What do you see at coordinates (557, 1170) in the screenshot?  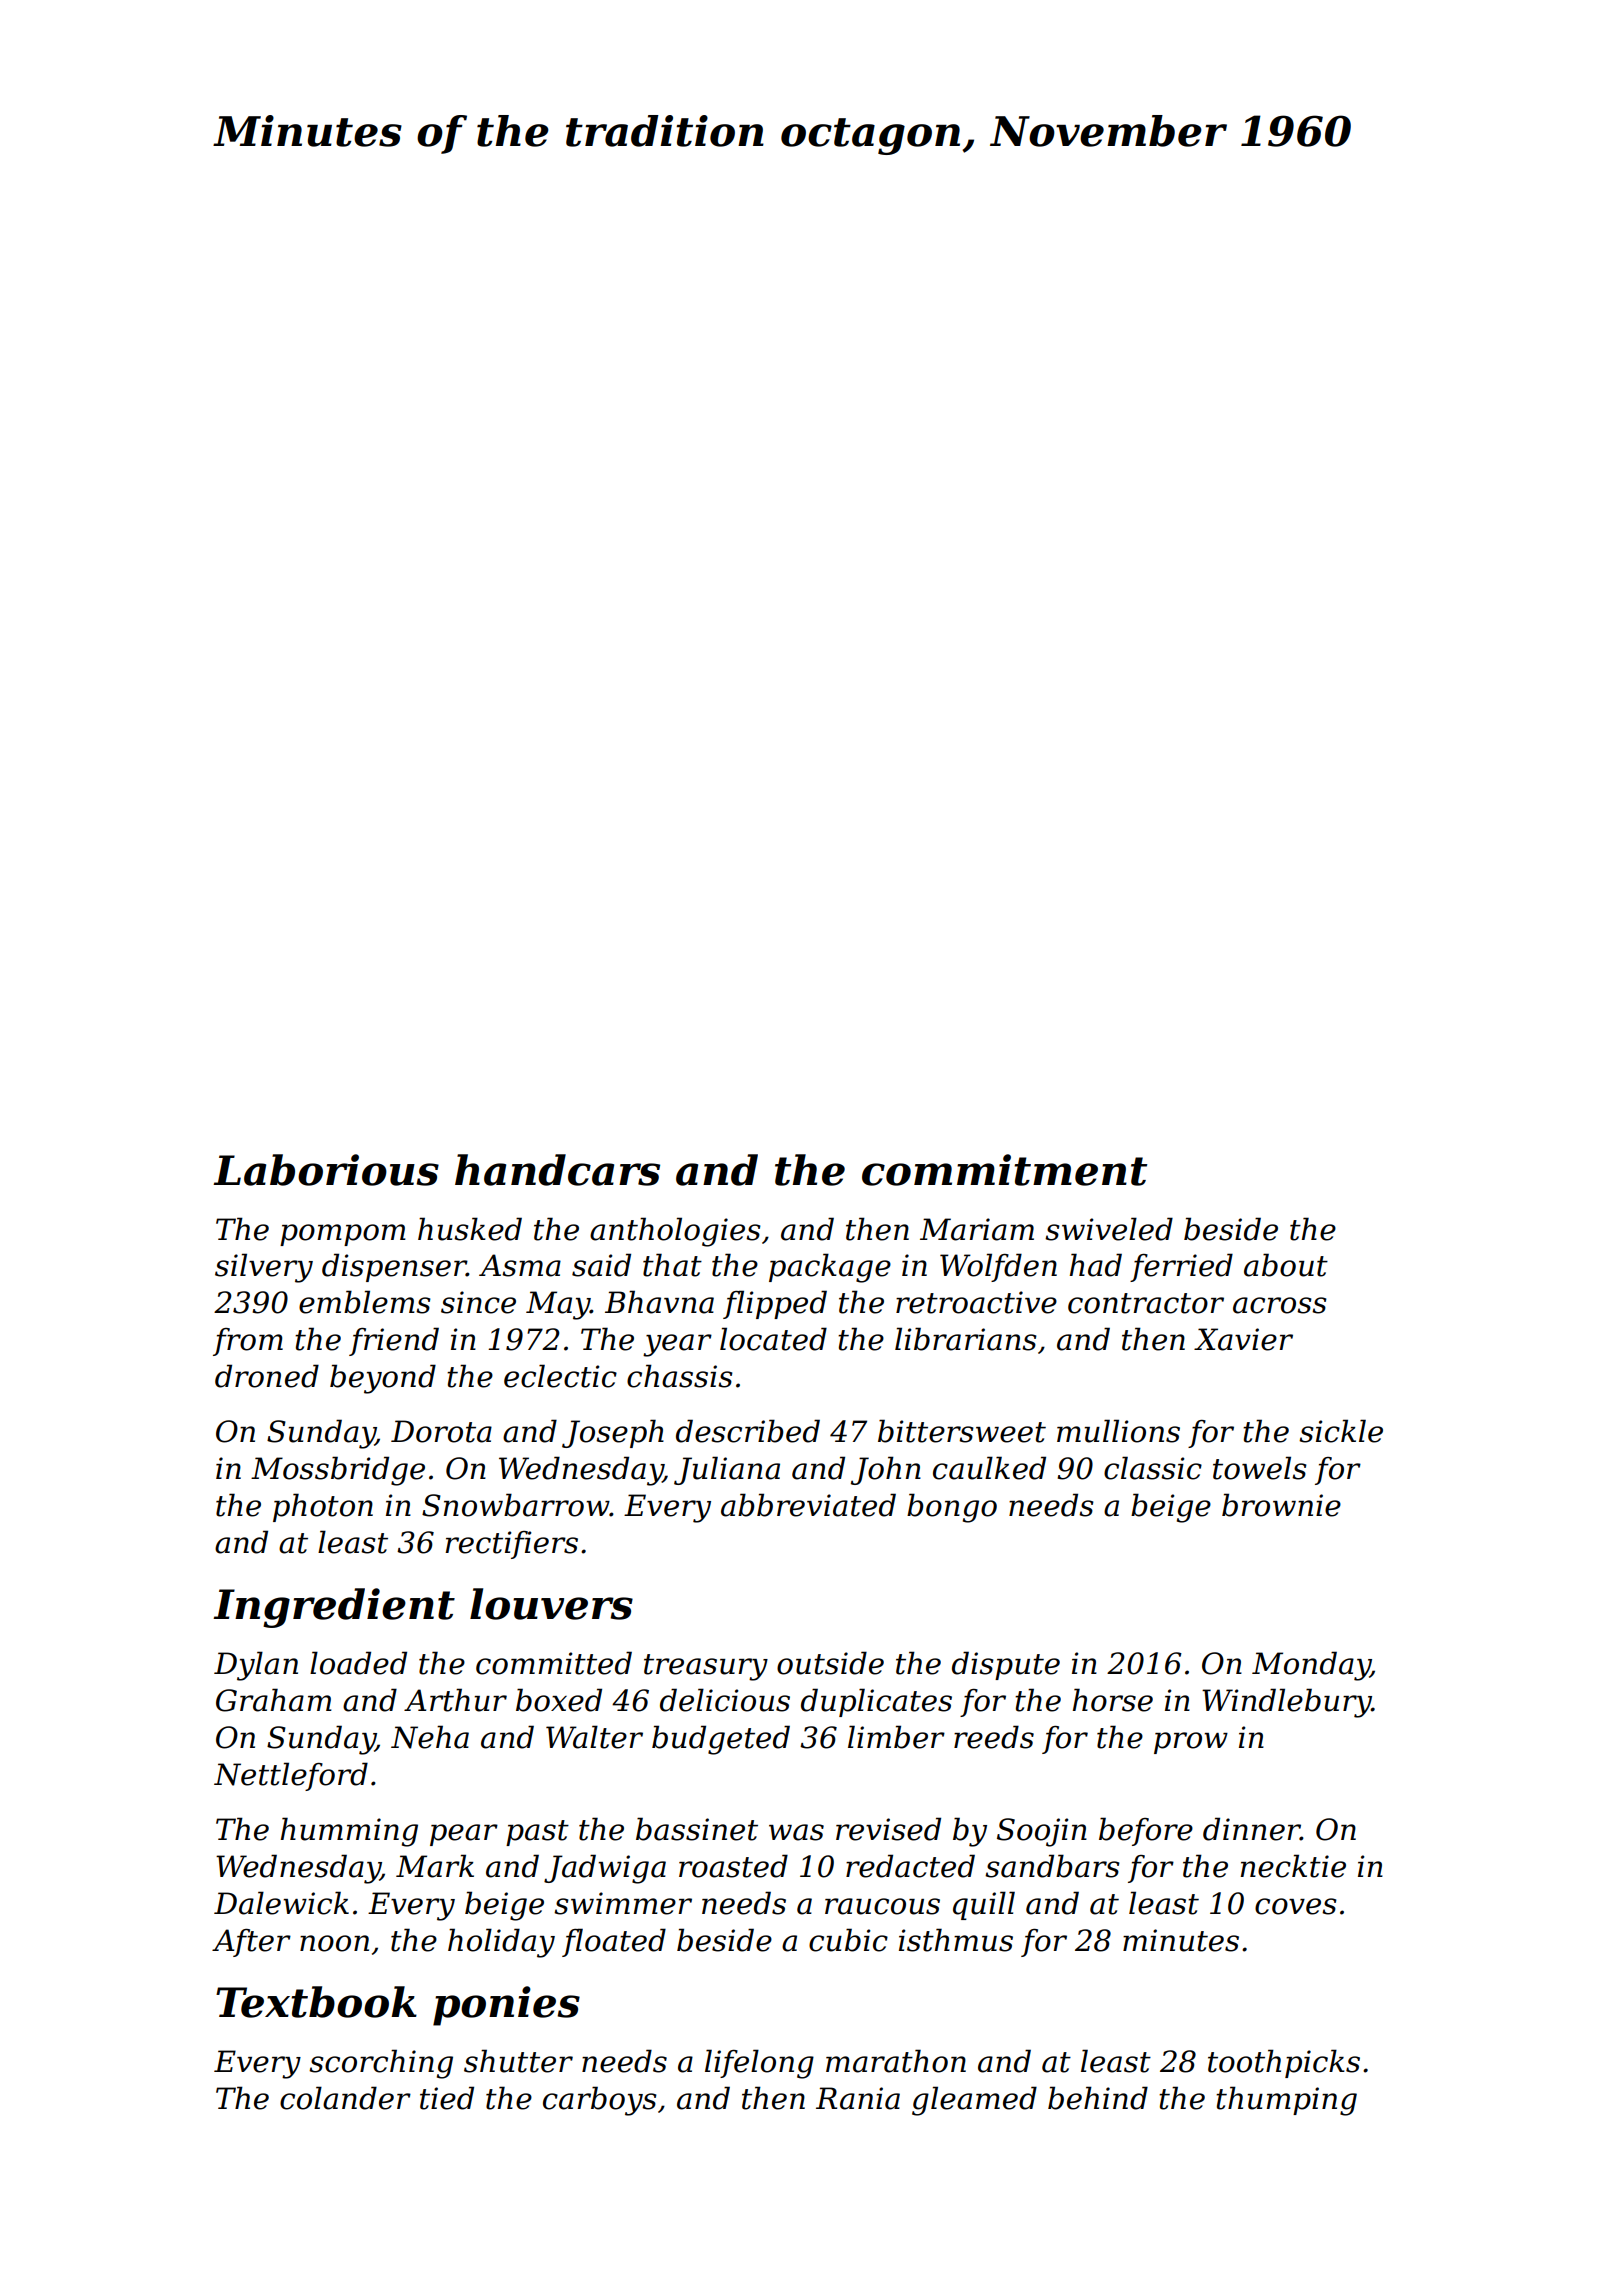 I see `handcars` at bounding box center [557, 1170].
